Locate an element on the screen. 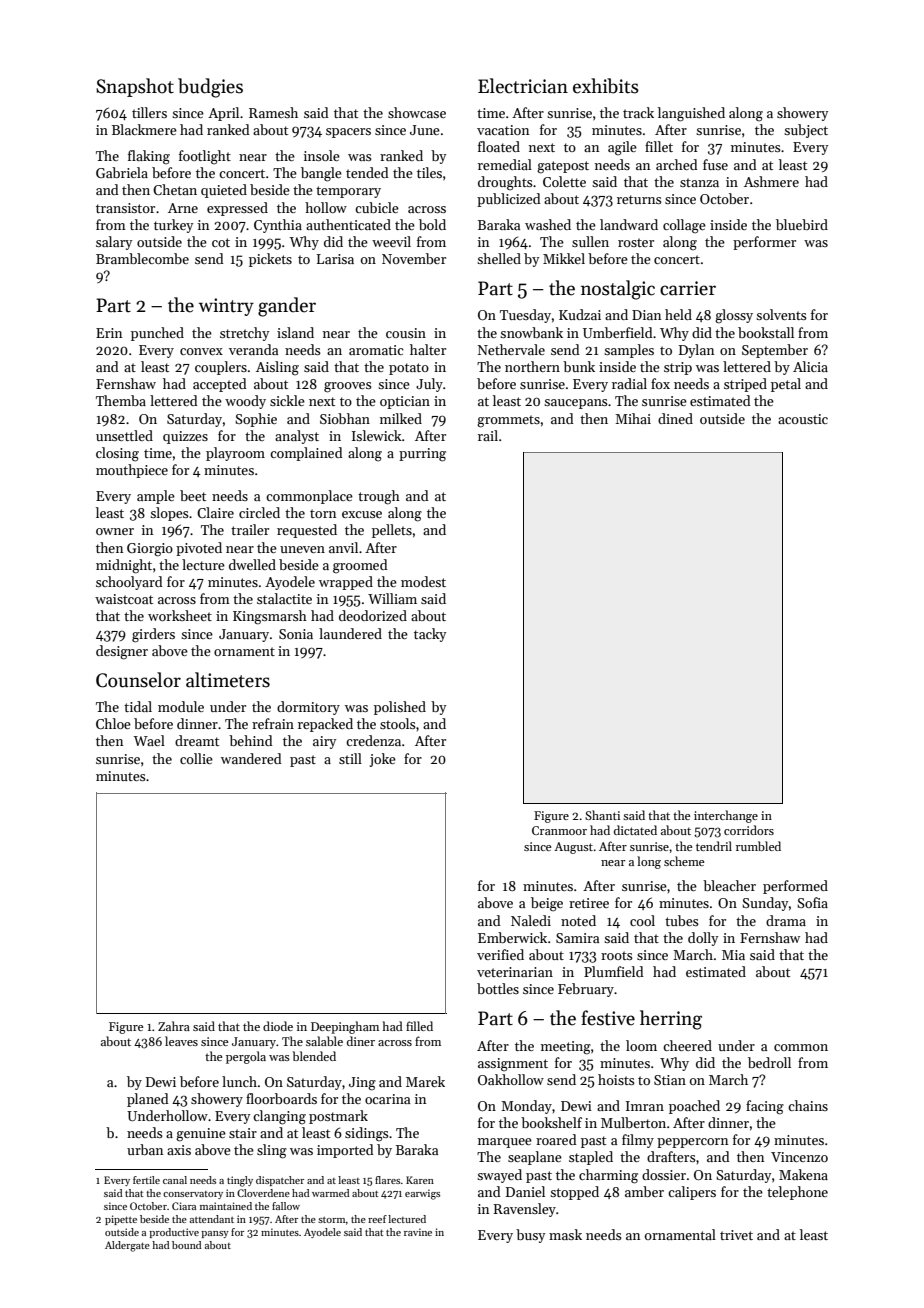 This screenshot has height=1308, width=924. grommets is located at coordinates (508, 421).
